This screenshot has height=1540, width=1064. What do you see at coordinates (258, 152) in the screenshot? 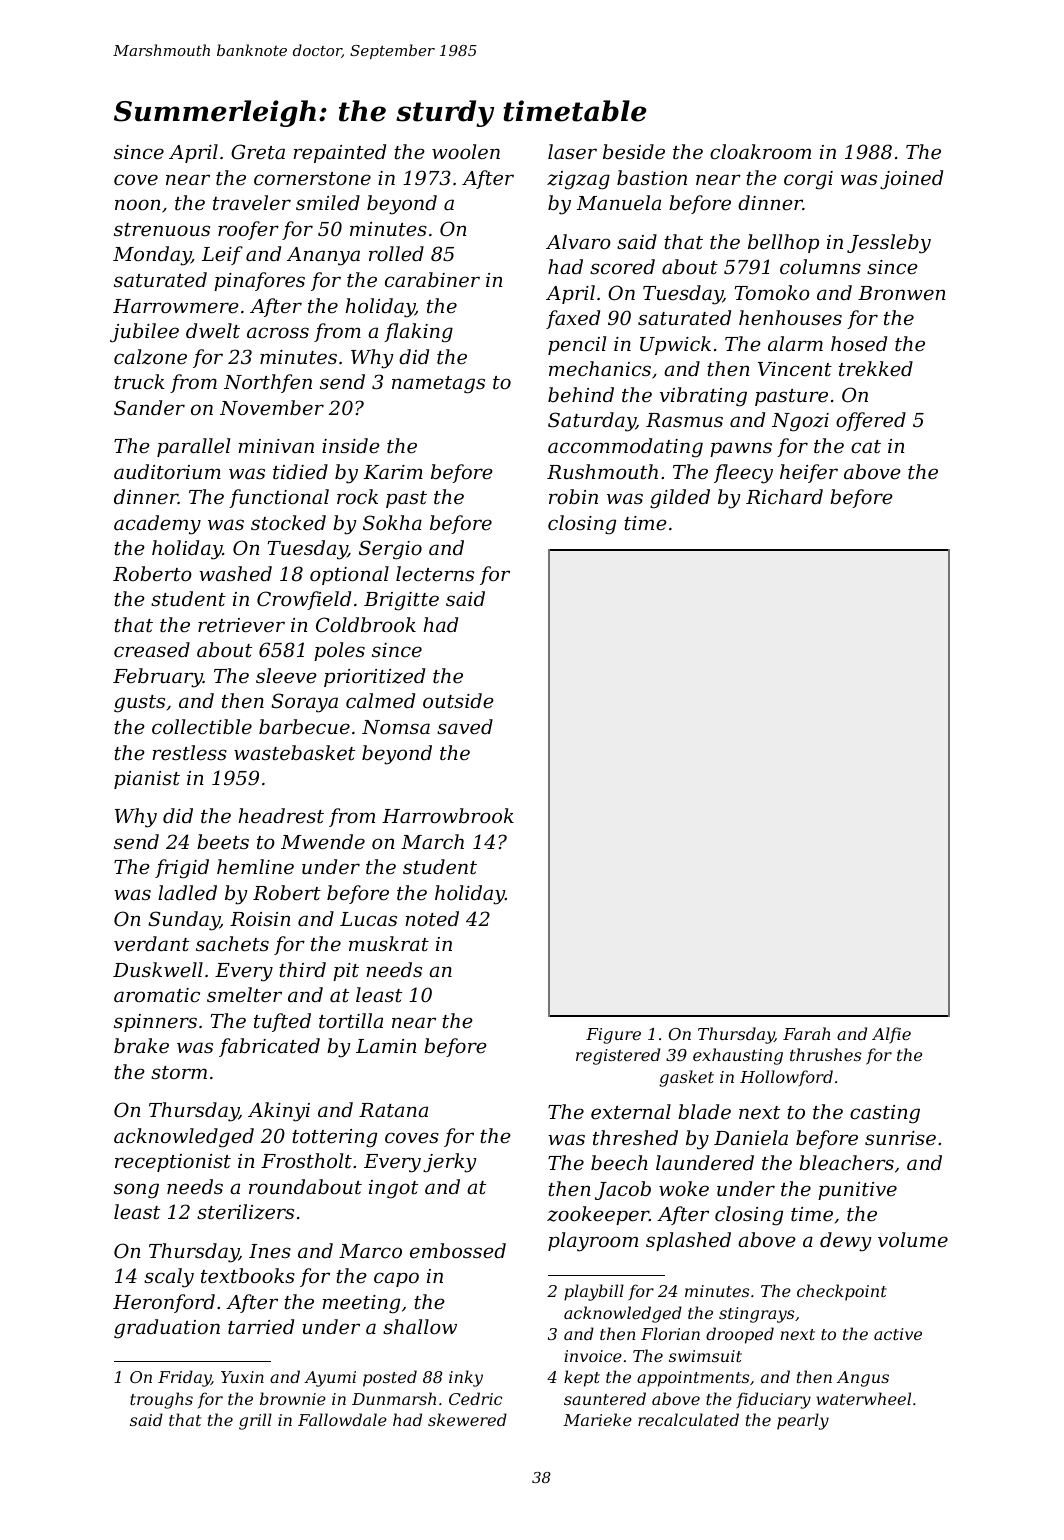
I see `Greta` at bounding box center [258, 152].
